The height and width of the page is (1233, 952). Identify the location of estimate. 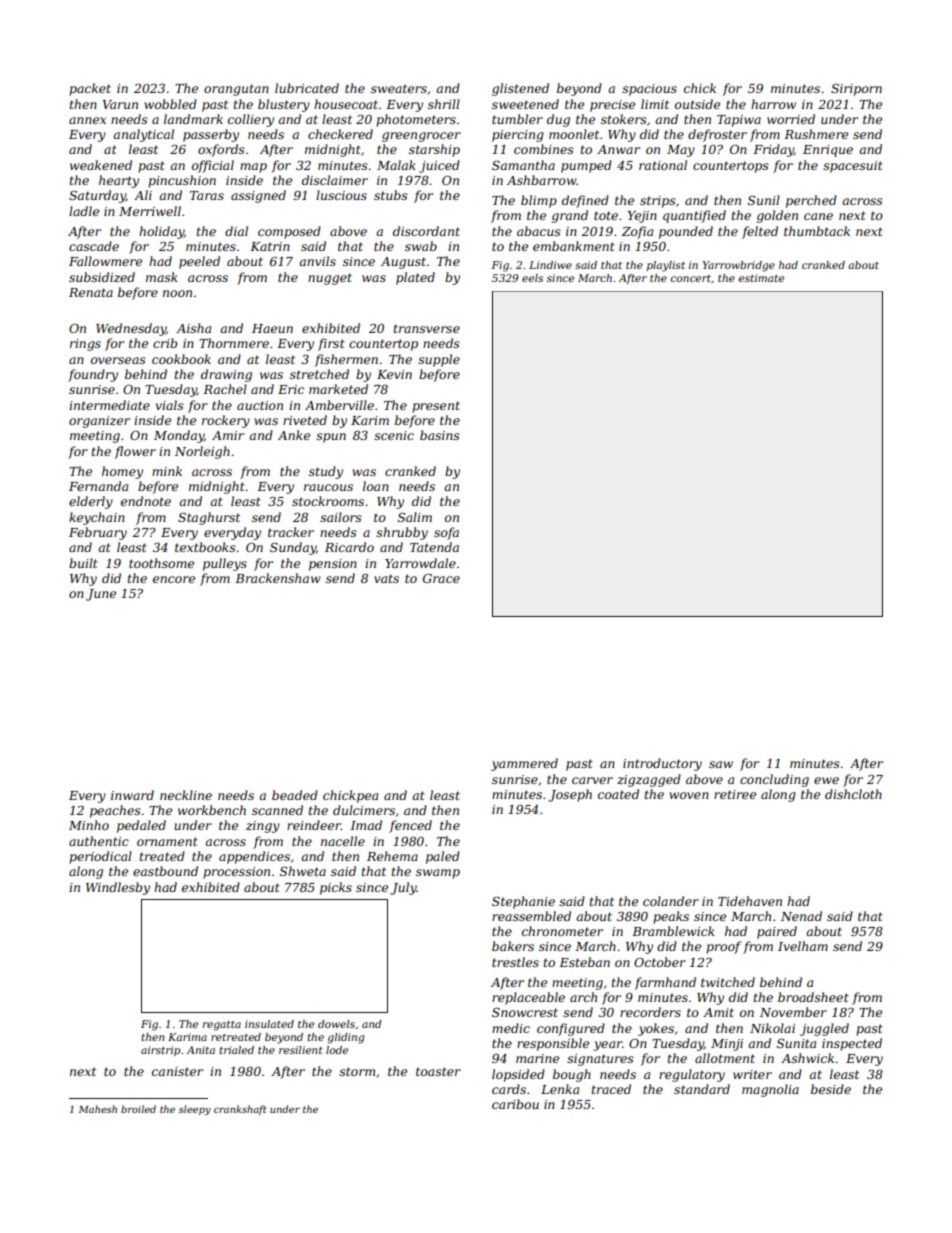
(761, 278).
